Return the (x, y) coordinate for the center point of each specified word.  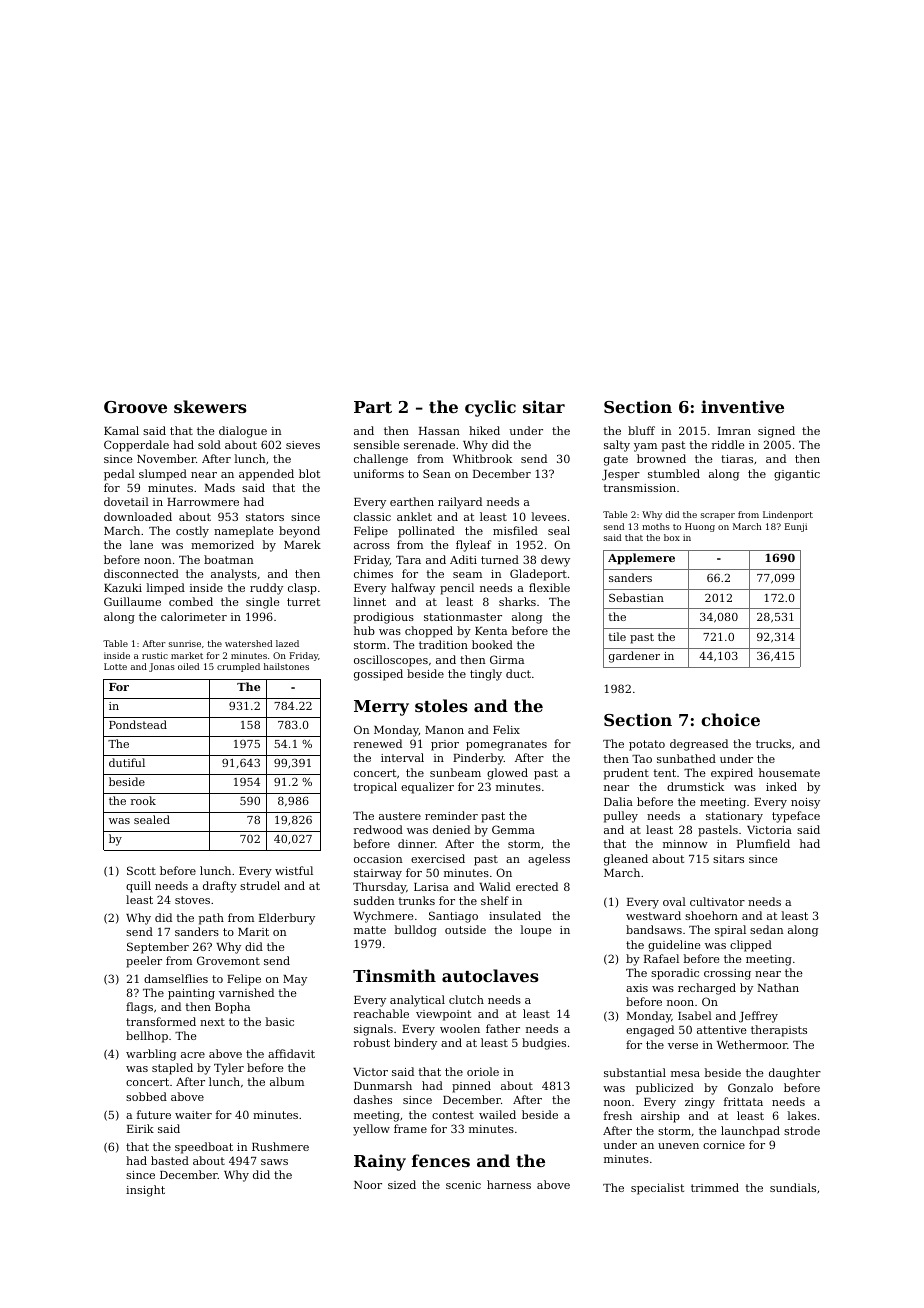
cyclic (490, 408)
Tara (408, 560)
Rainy (380, 1162)
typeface (796, 817)
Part (373, 407)
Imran (734, 431)
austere (400, 816)
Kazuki (123, 587)
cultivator (717, 901)
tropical (375, 788)
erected (537, 886)
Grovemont (228, 960)
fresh (618, 1115)
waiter (193, 1115)
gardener (634, 657)
